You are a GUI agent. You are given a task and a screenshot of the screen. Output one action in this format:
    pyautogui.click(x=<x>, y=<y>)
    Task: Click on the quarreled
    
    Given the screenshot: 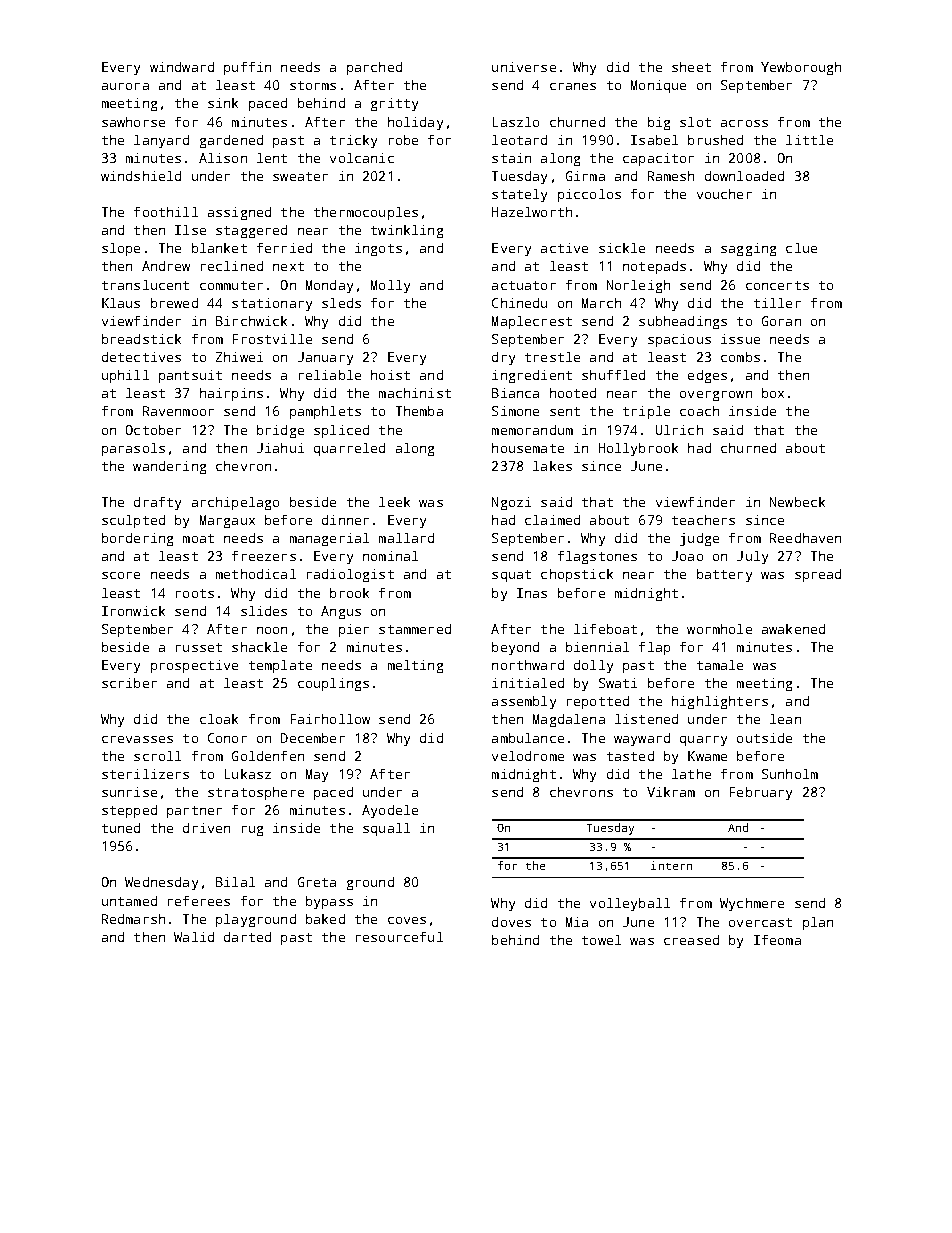 What is the action you would take?
    pyautogui.click(x=349, y=449)
